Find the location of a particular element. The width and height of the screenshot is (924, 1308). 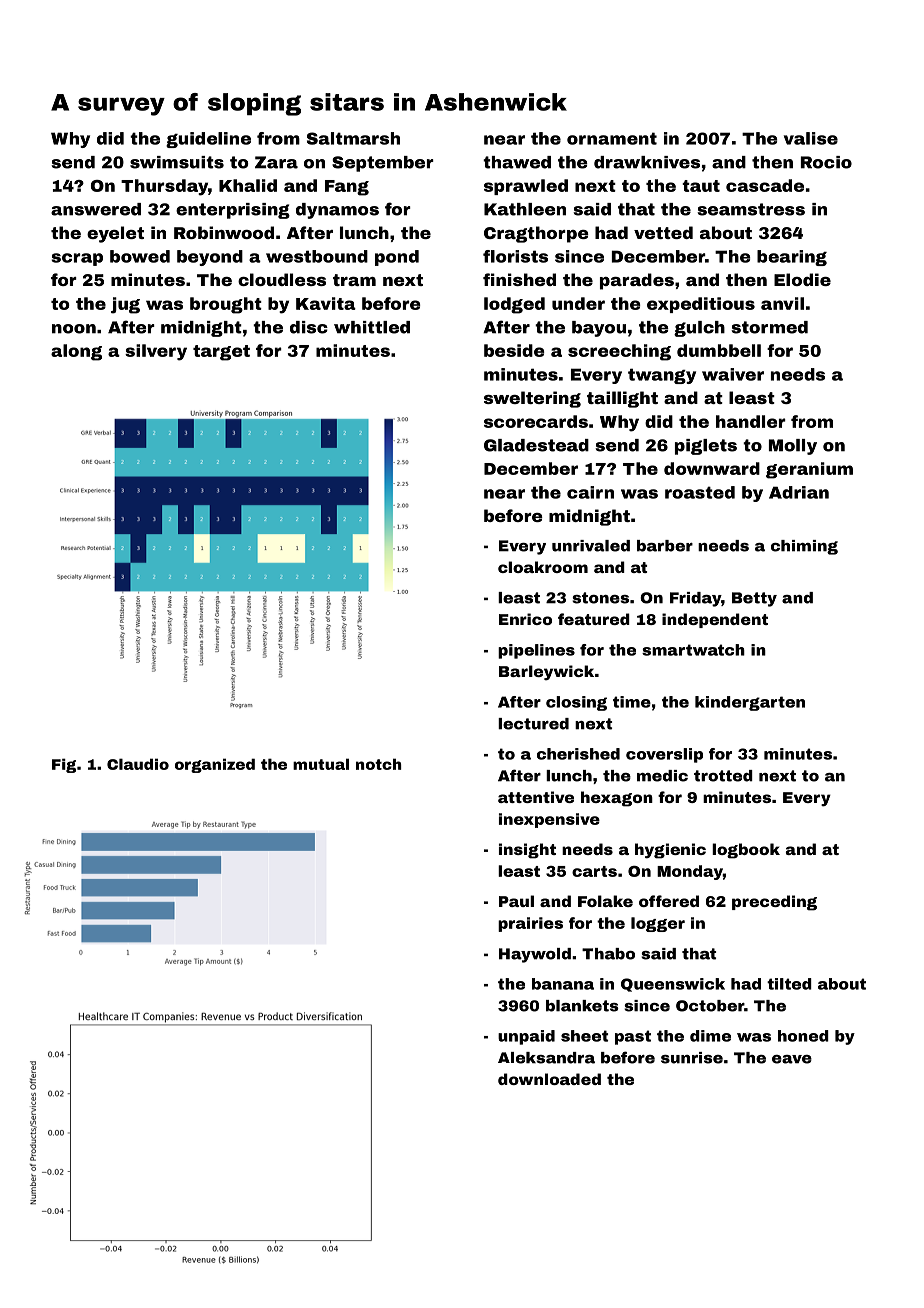

prairies is located at coordinates (530, 924).
